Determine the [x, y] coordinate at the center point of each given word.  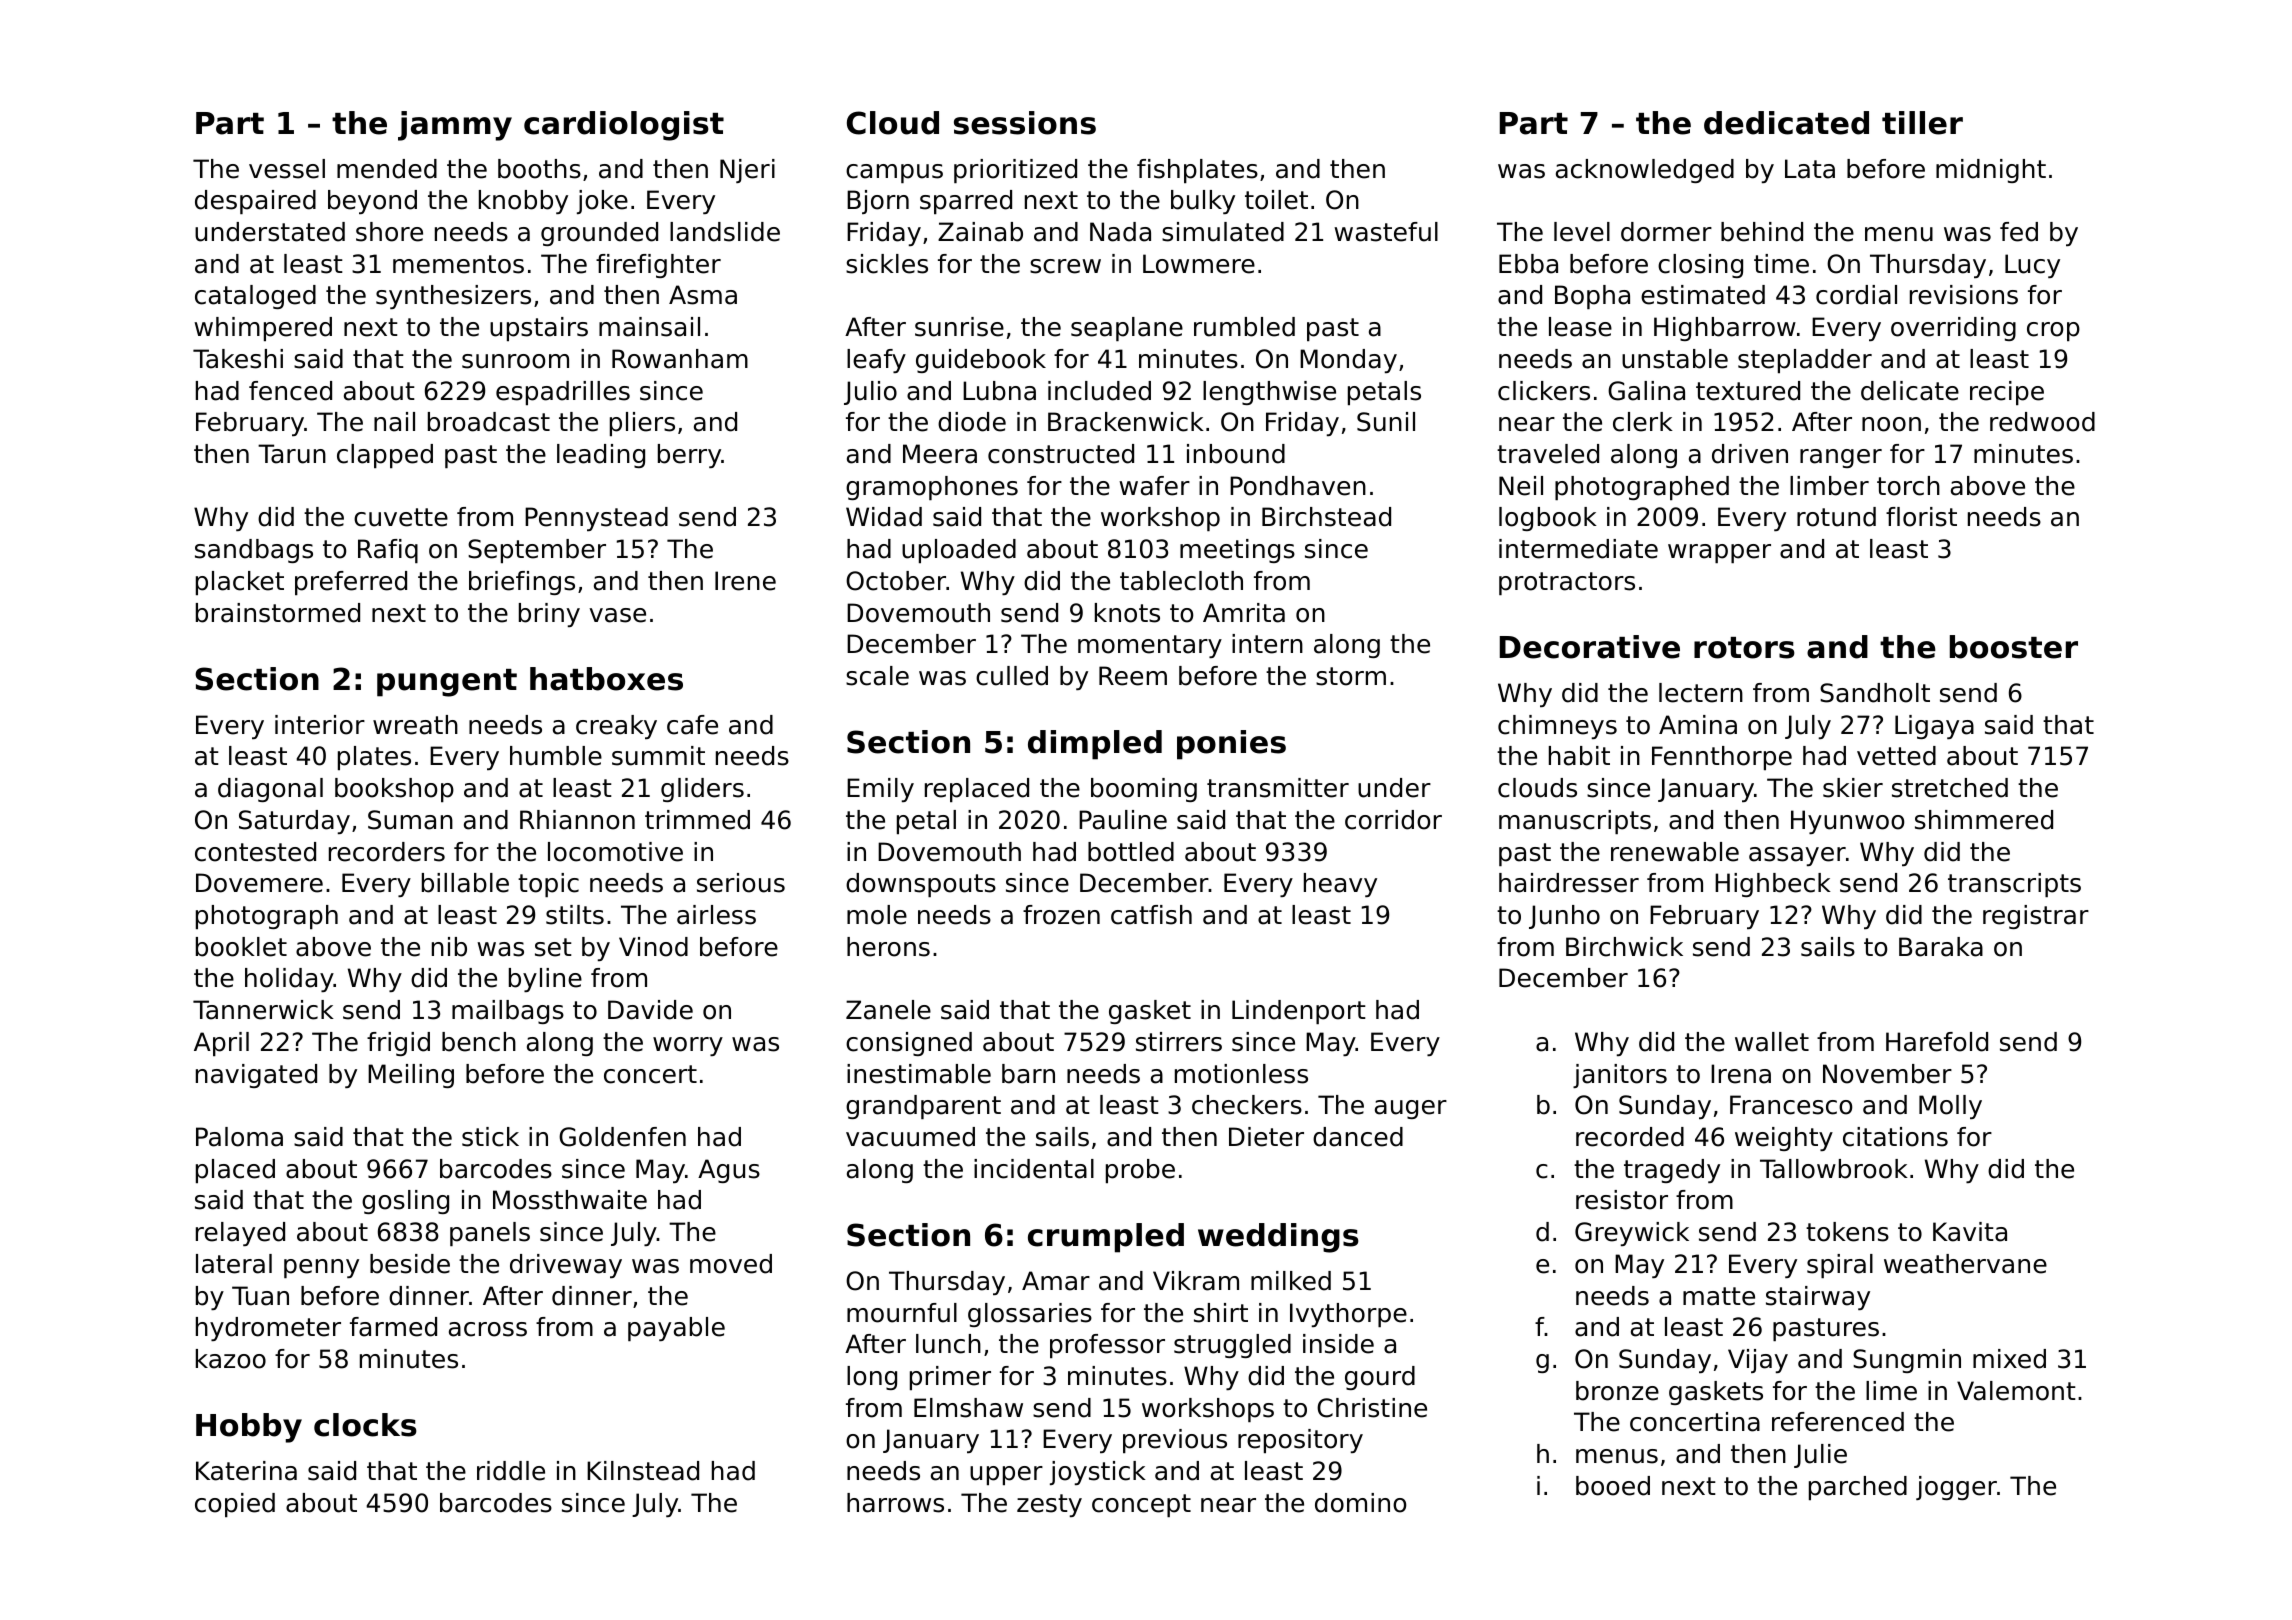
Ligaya [1934, 727]
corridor [1393, 820]
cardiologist [624, 126]
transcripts [2014, 885]
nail [394, 422]
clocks [365, 1425]
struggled [1232, 1346]
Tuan [260, 1296]
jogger [1956, 1488]
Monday [1348, 361]
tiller [1922, 123]
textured [1748, 391]
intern [1267, 644]
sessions [1025, 123]
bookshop [394, 790]
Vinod [653, 947]
